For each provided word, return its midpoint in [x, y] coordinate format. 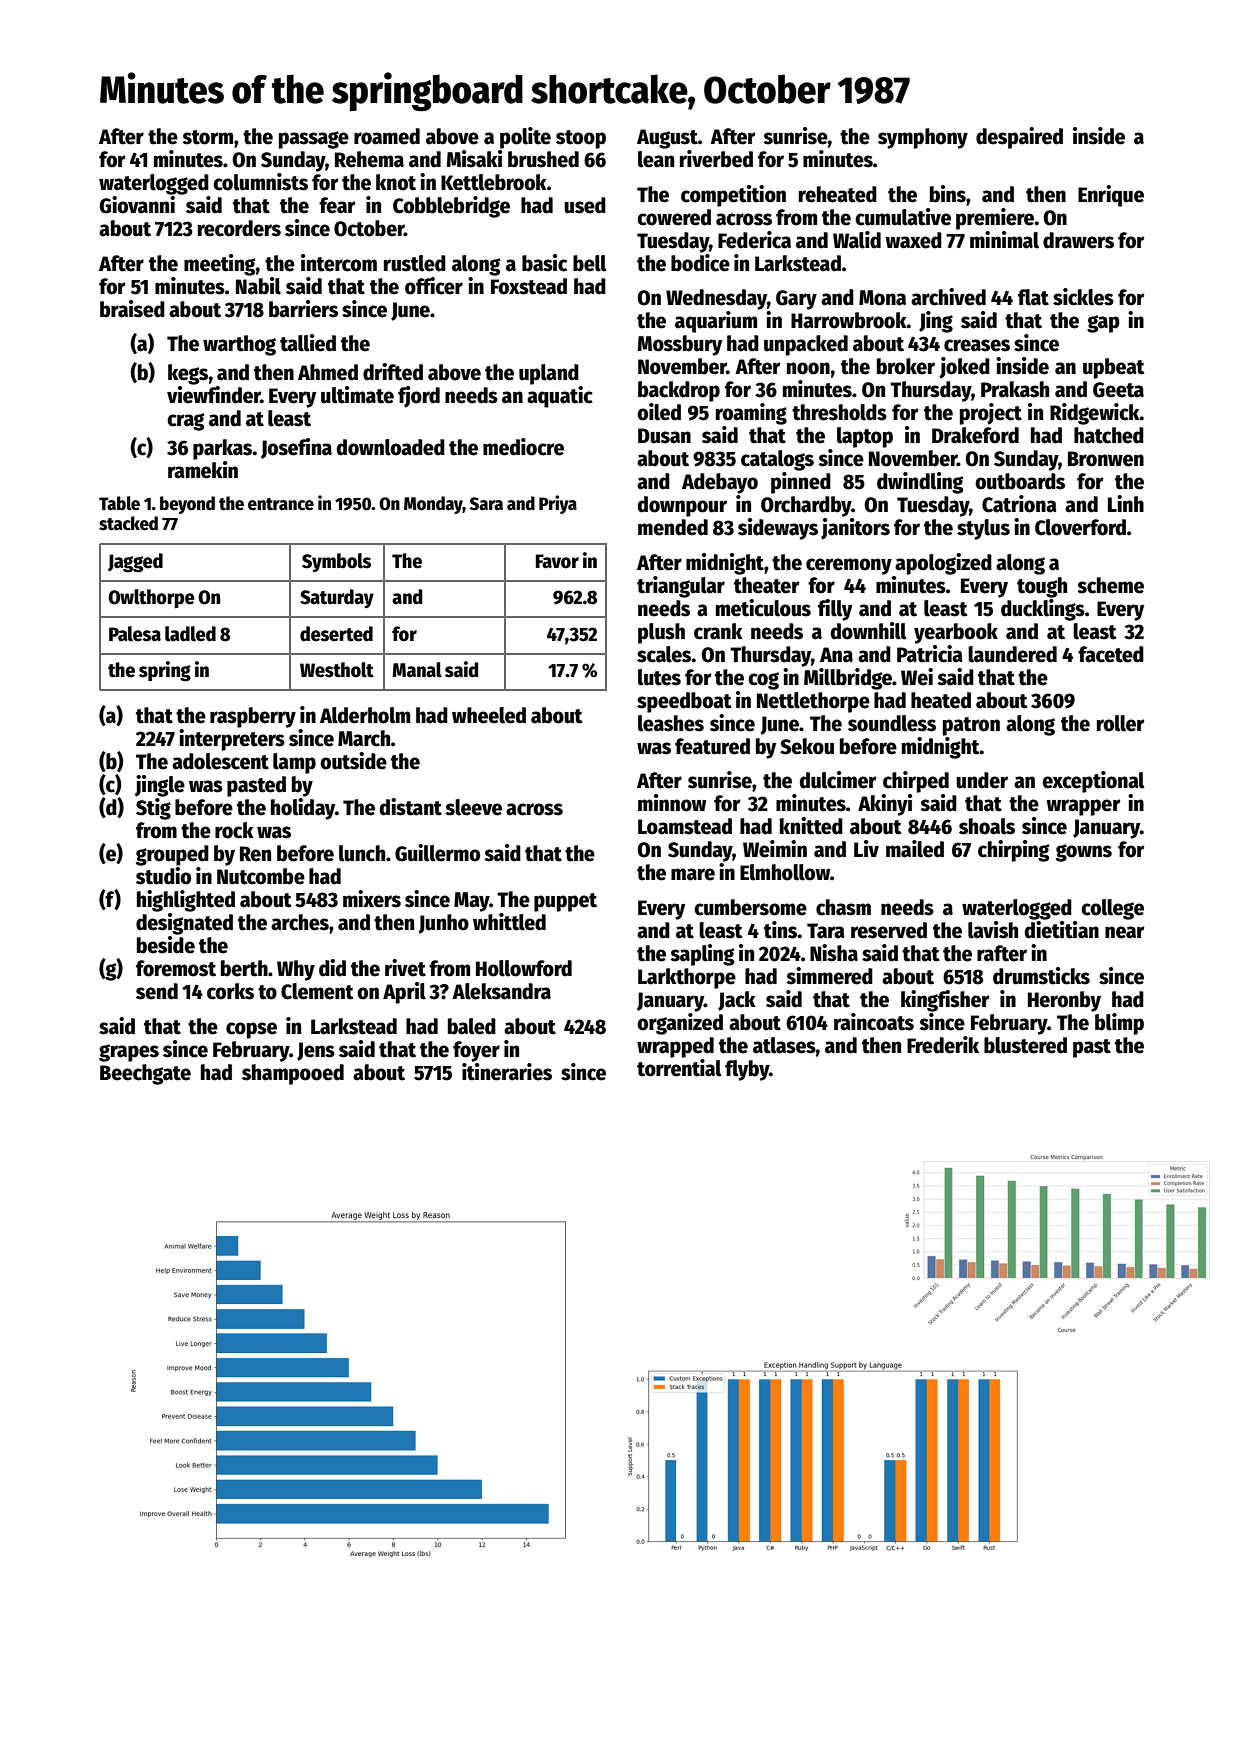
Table [119, 503]
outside [353, 761]
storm [207, 137]
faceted [1111, 654]
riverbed [716, 159]
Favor [557, 561]
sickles [1083, 297]
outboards [1020, 481]
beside [166, 945]
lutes [659, 677]
